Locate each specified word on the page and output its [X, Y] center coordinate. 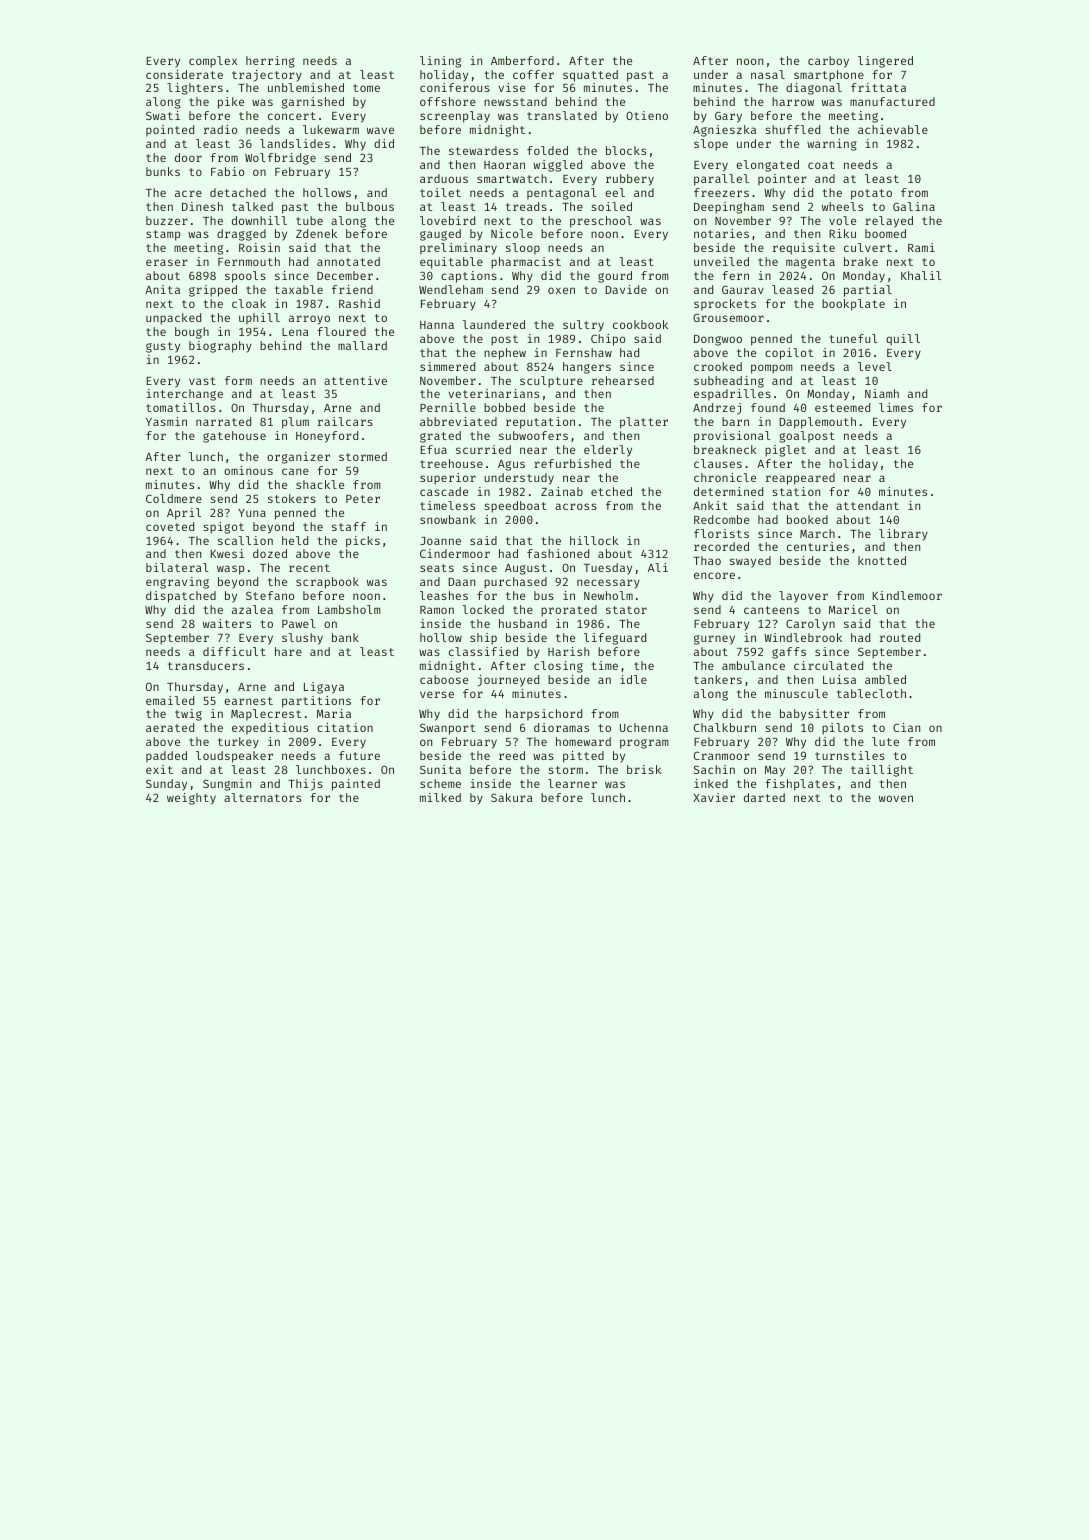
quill [903, 340]
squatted [590, 76]
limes [896, 407]
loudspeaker [234, 757]
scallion [245, 540]
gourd [615, 277]
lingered [885, 62]
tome [366, 88]
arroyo [309, 320]
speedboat [515, 507]
